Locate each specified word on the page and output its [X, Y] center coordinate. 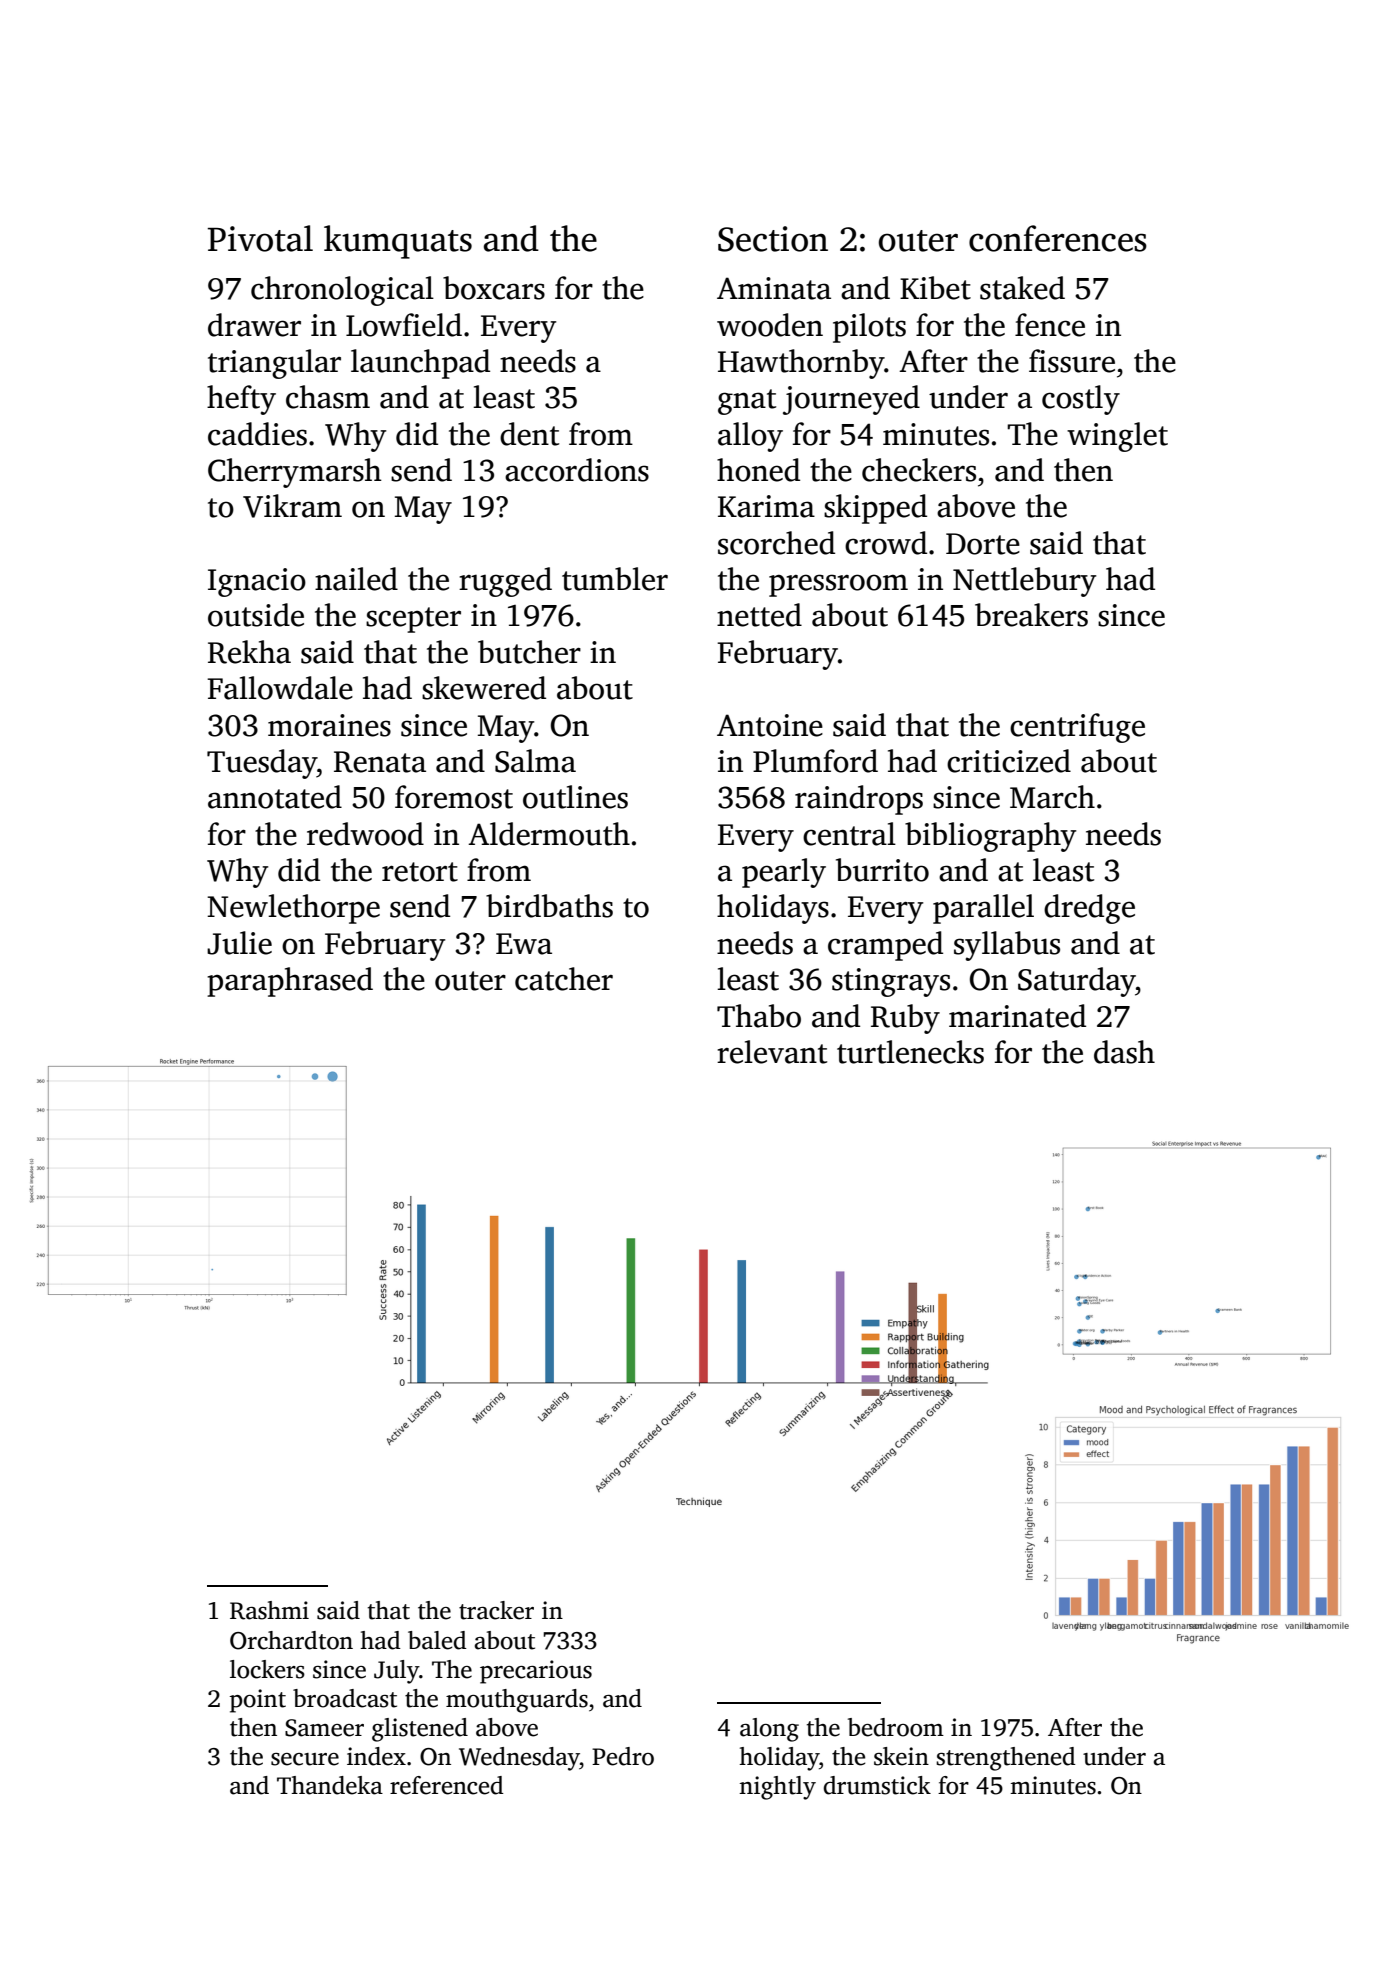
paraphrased [290, 982]
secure [305, 1759]
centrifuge [1077, 728]
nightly [777, 1788]
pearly [784, 873]
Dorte [983, 544]
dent [529, 434]
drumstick [877, 1785]
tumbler [615, 579]
